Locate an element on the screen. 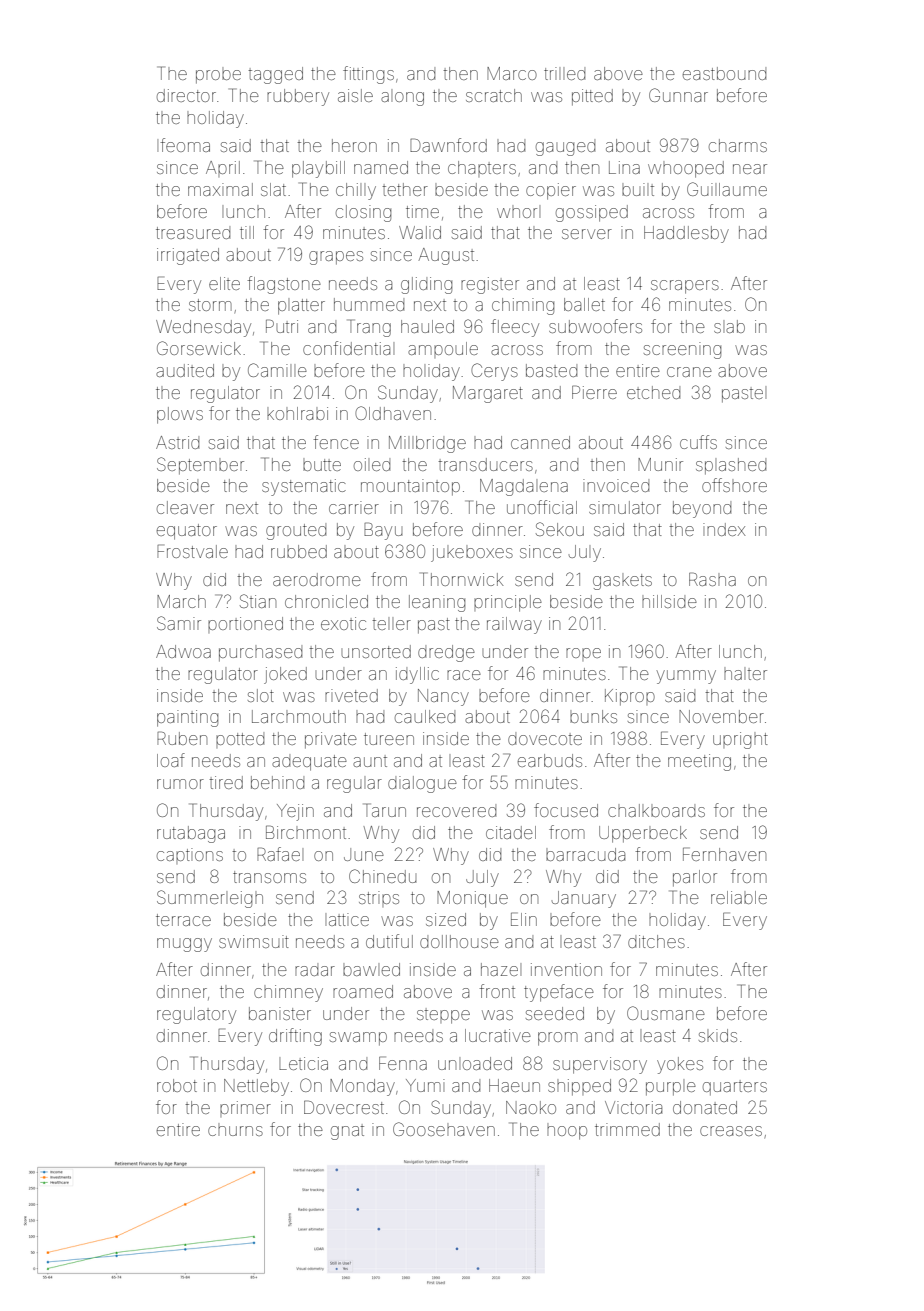  probe is located at coordinates (218, 75).
